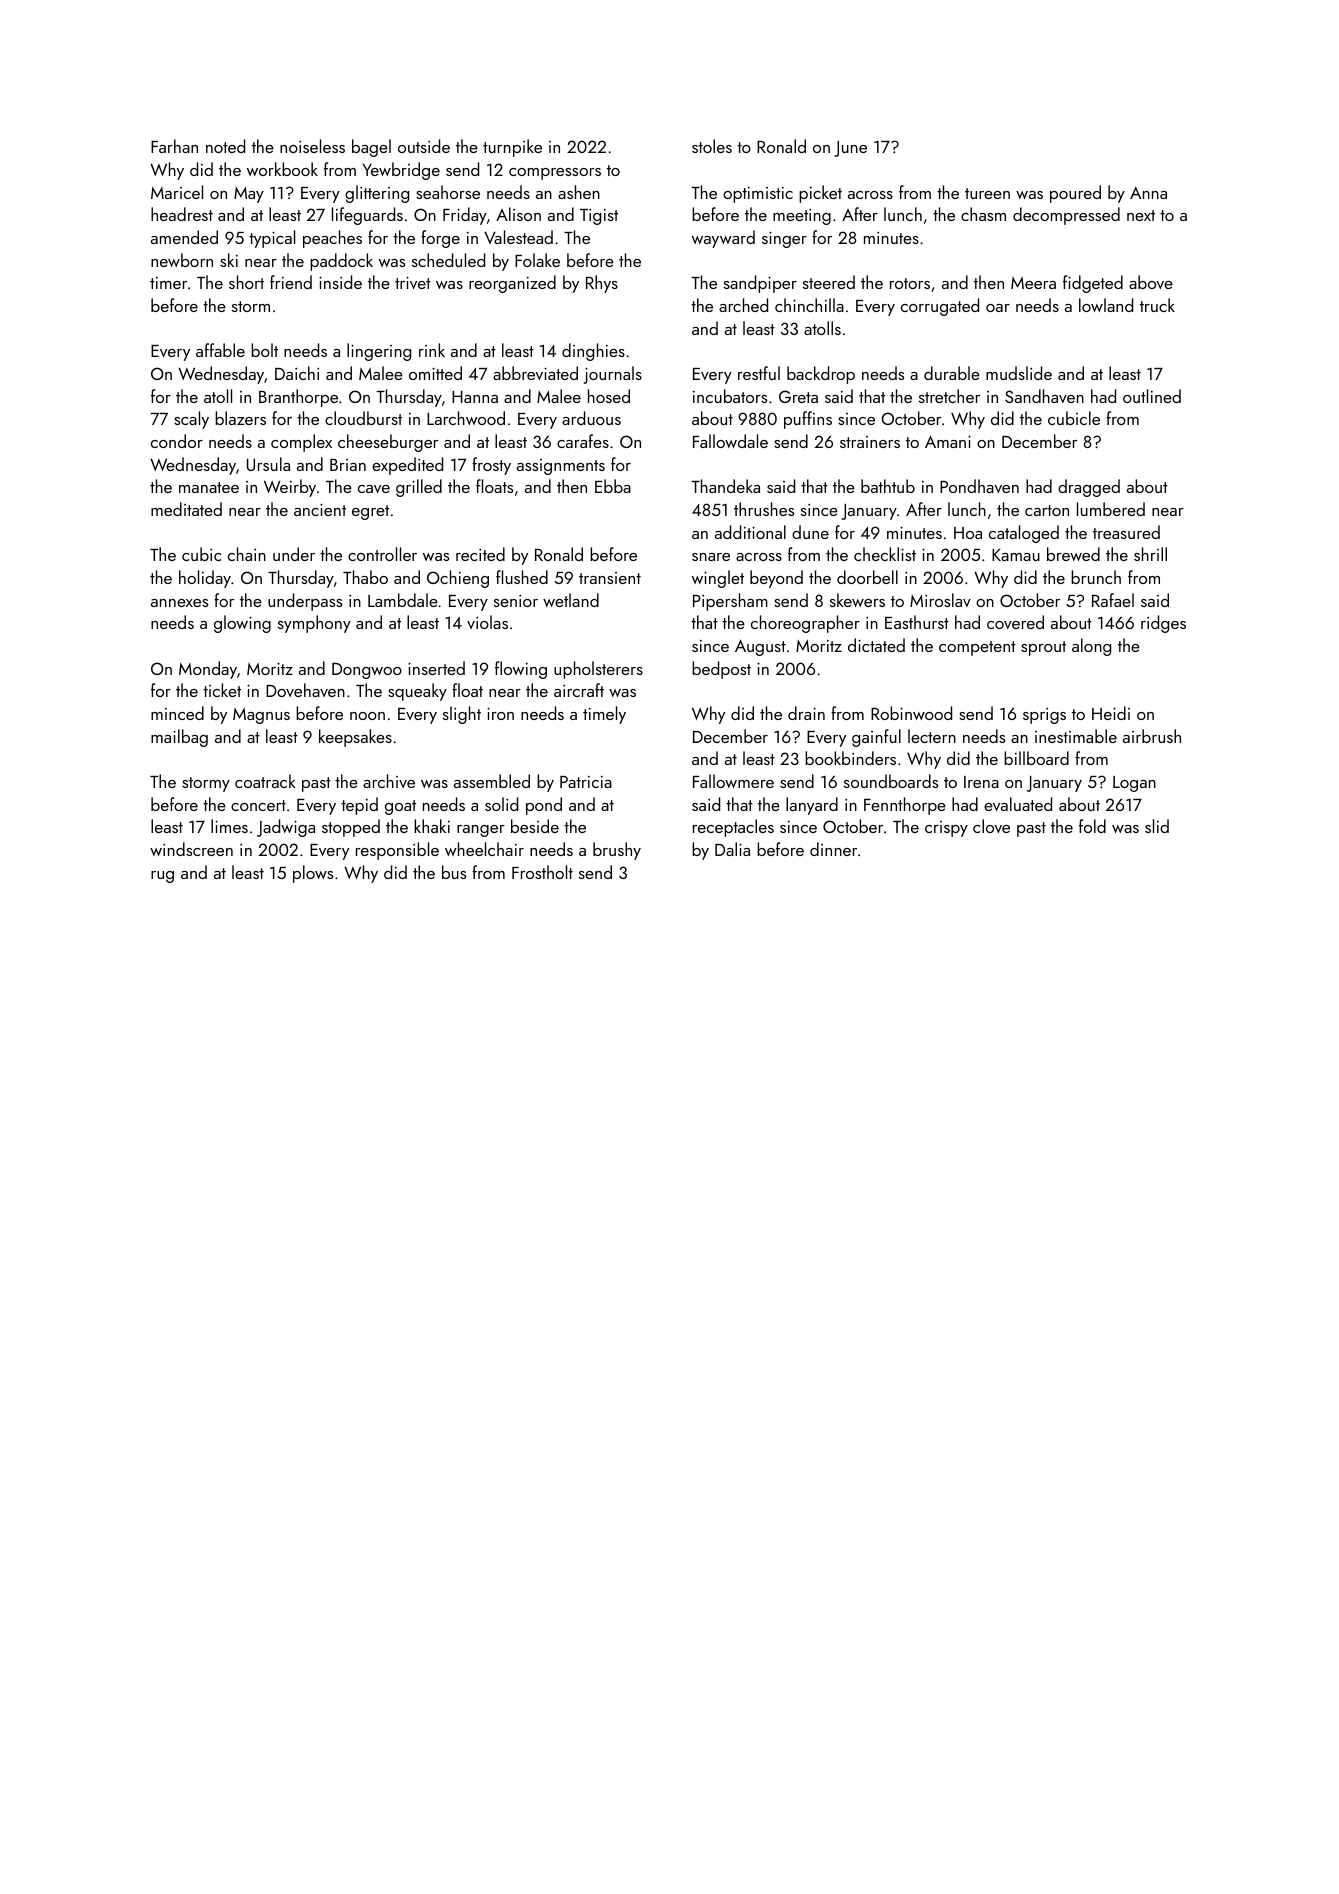 The height and width of the screenshot is (1894, 1339). What do you see at coordinates (314, 624) in the screenshot?
I see `symphony` at bounding box center [314, 624].
